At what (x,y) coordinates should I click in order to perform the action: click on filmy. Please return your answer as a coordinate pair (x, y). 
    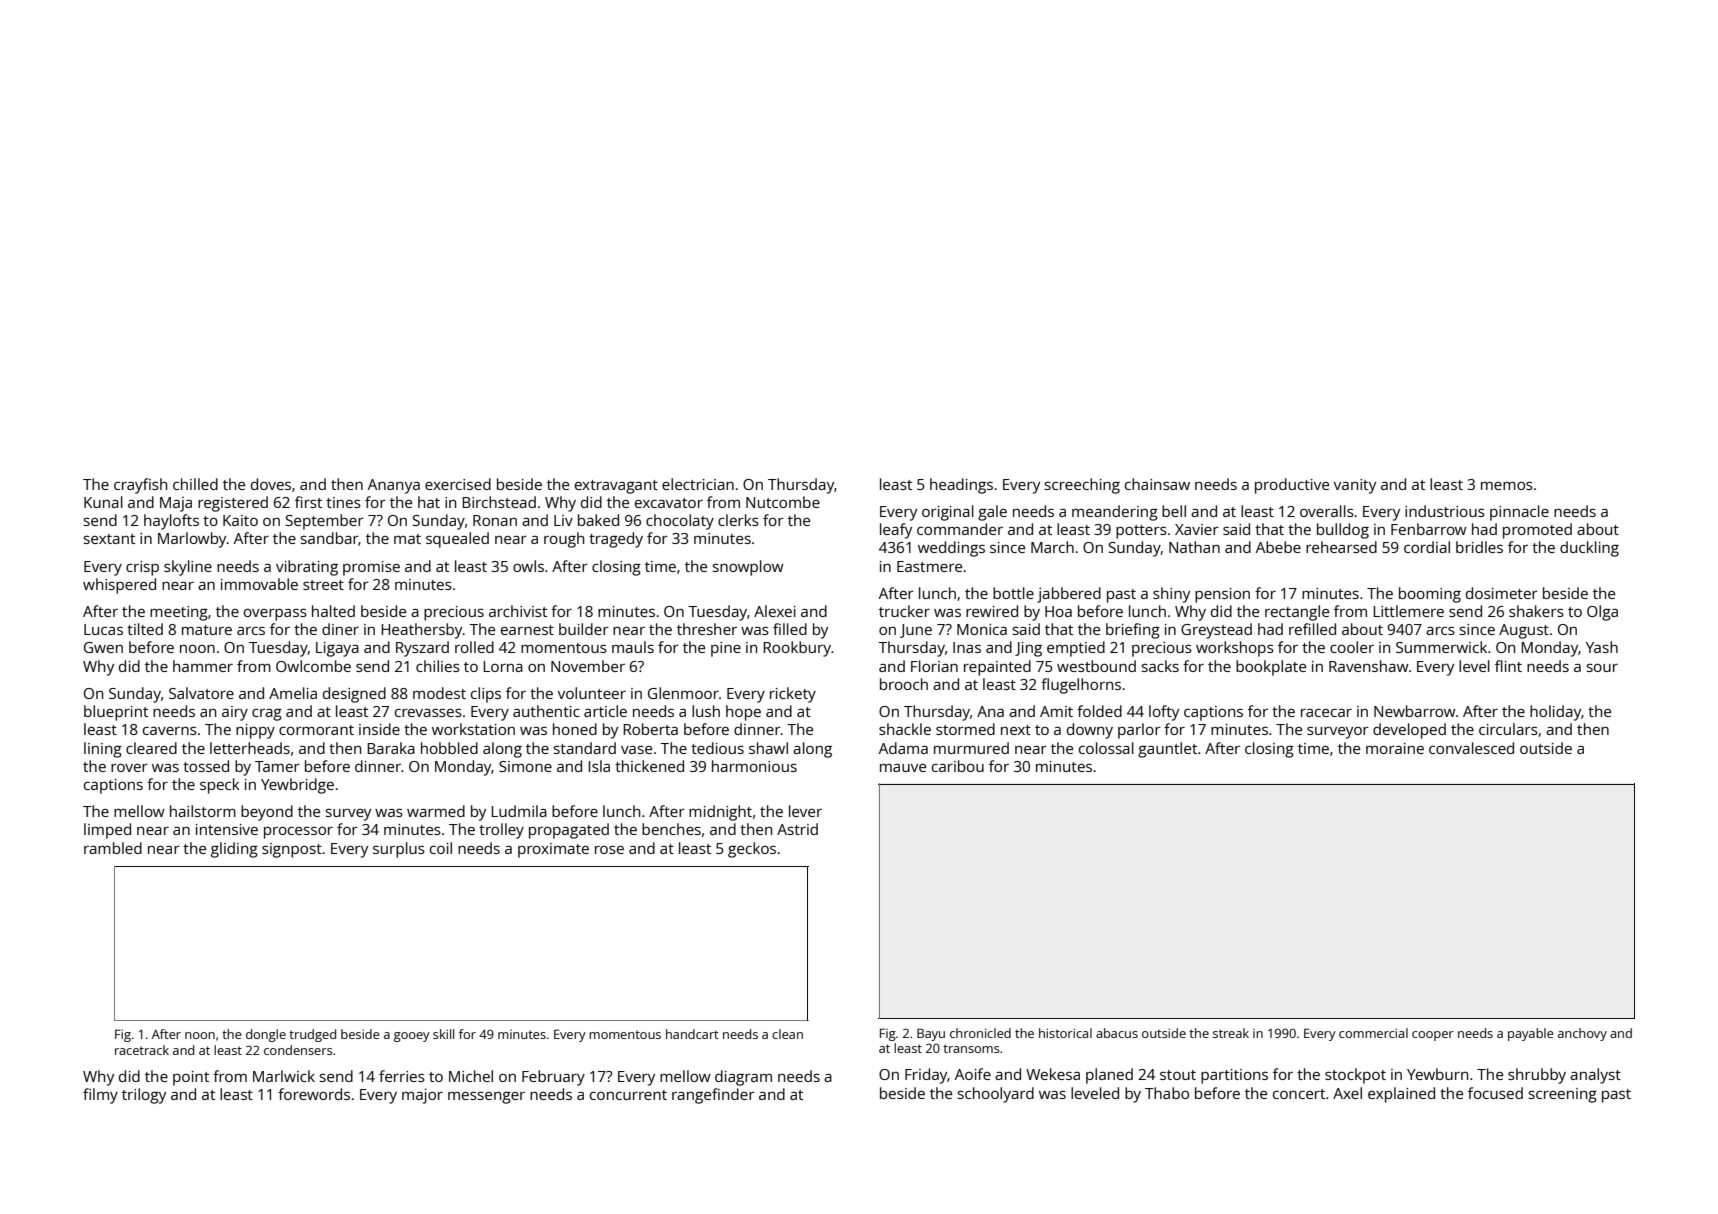
    Looking at the image, I should click on (100, 1096).
